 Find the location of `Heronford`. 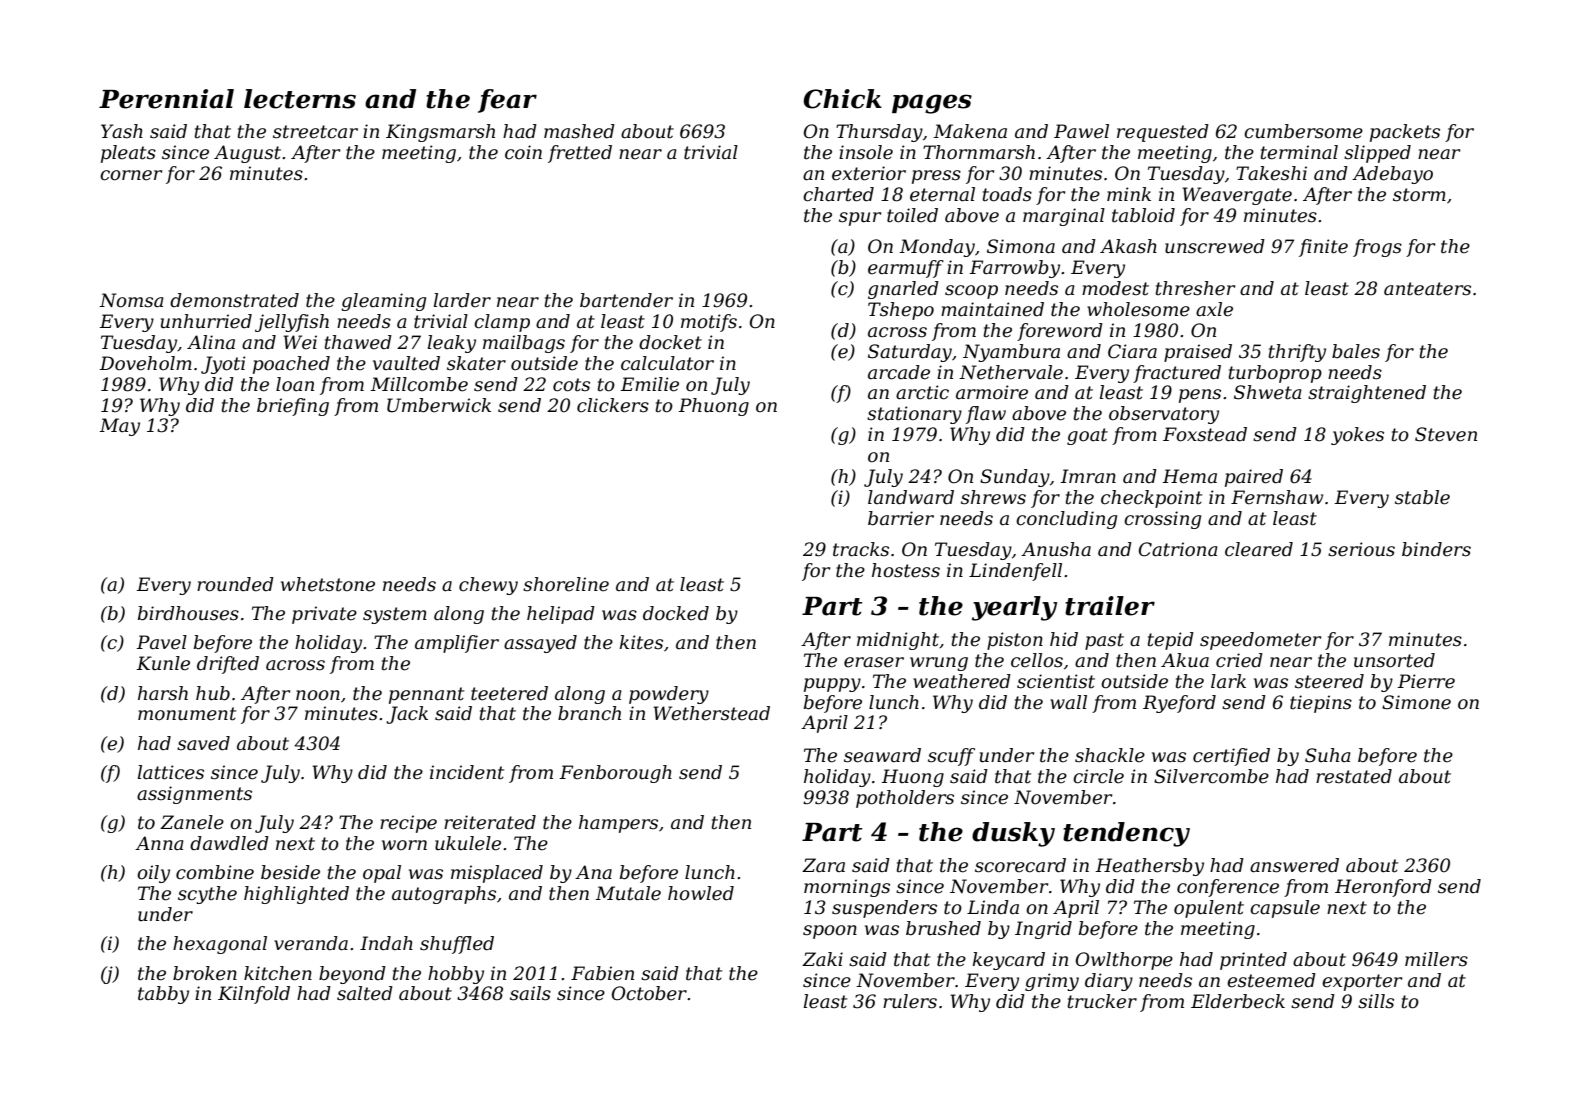

Heronford is located at coordinates (1383, 888).
